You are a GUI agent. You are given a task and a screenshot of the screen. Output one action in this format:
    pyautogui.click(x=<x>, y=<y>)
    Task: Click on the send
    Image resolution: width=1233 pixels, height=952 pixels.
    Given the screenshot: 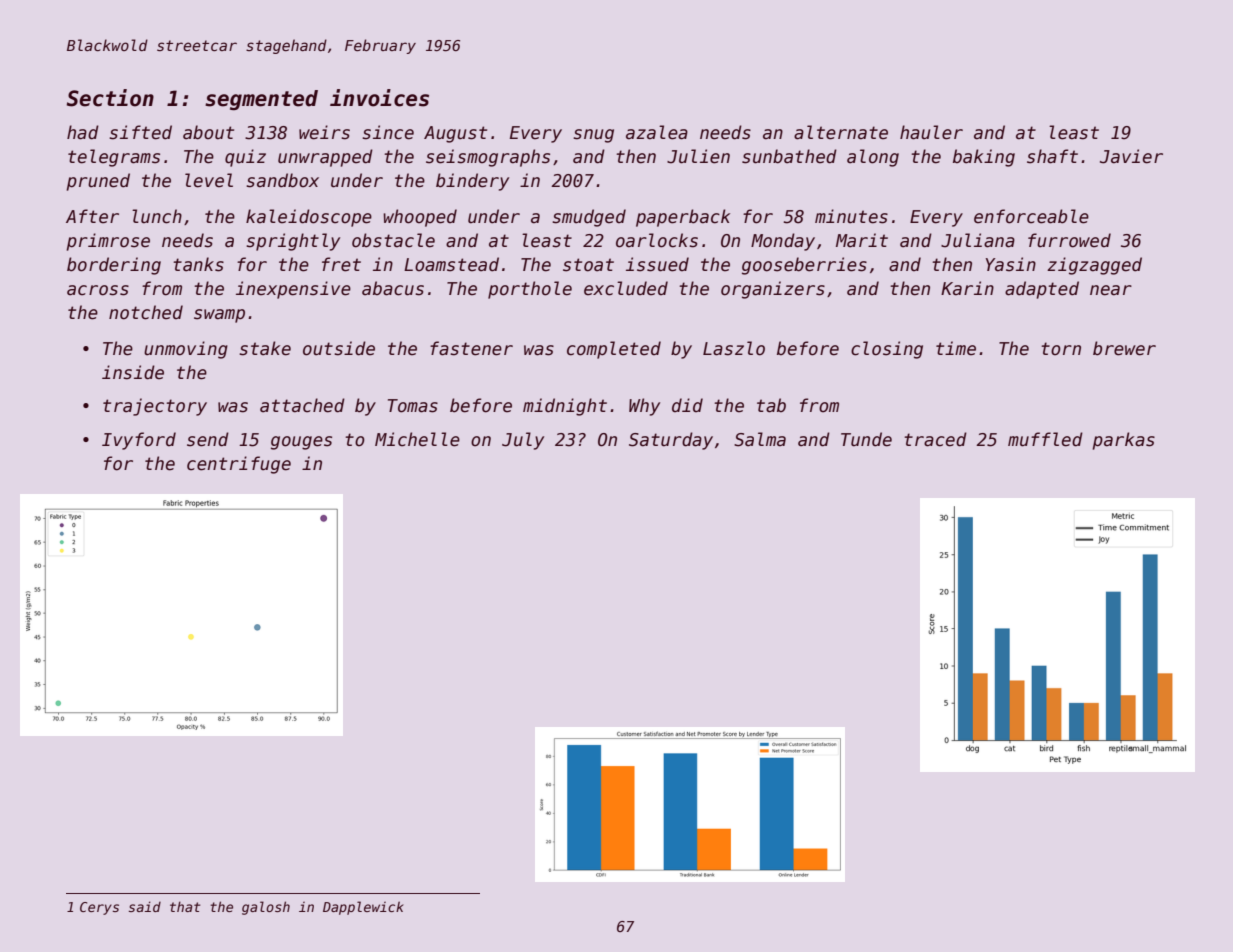 What is the action you would take?
    pyautogui.click(x=208, y=439)
